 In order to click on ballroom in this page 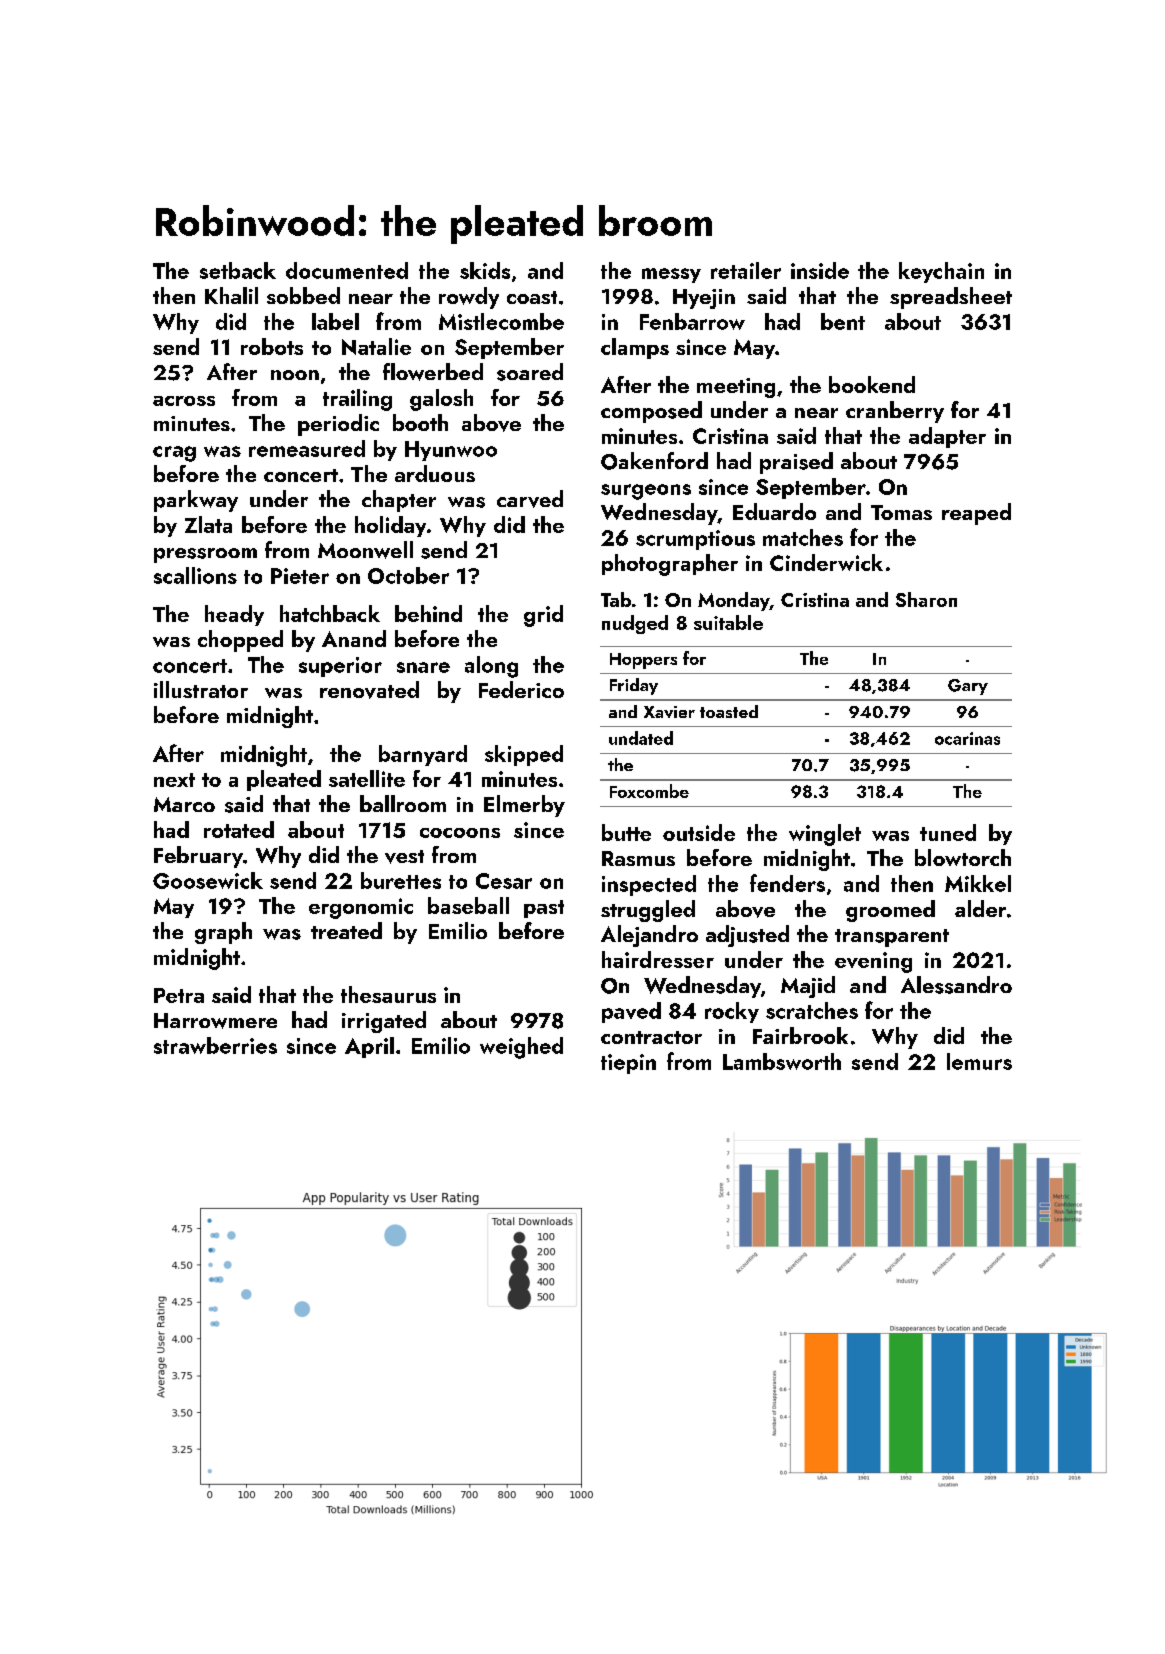, I will do `click(403, 803)`.
